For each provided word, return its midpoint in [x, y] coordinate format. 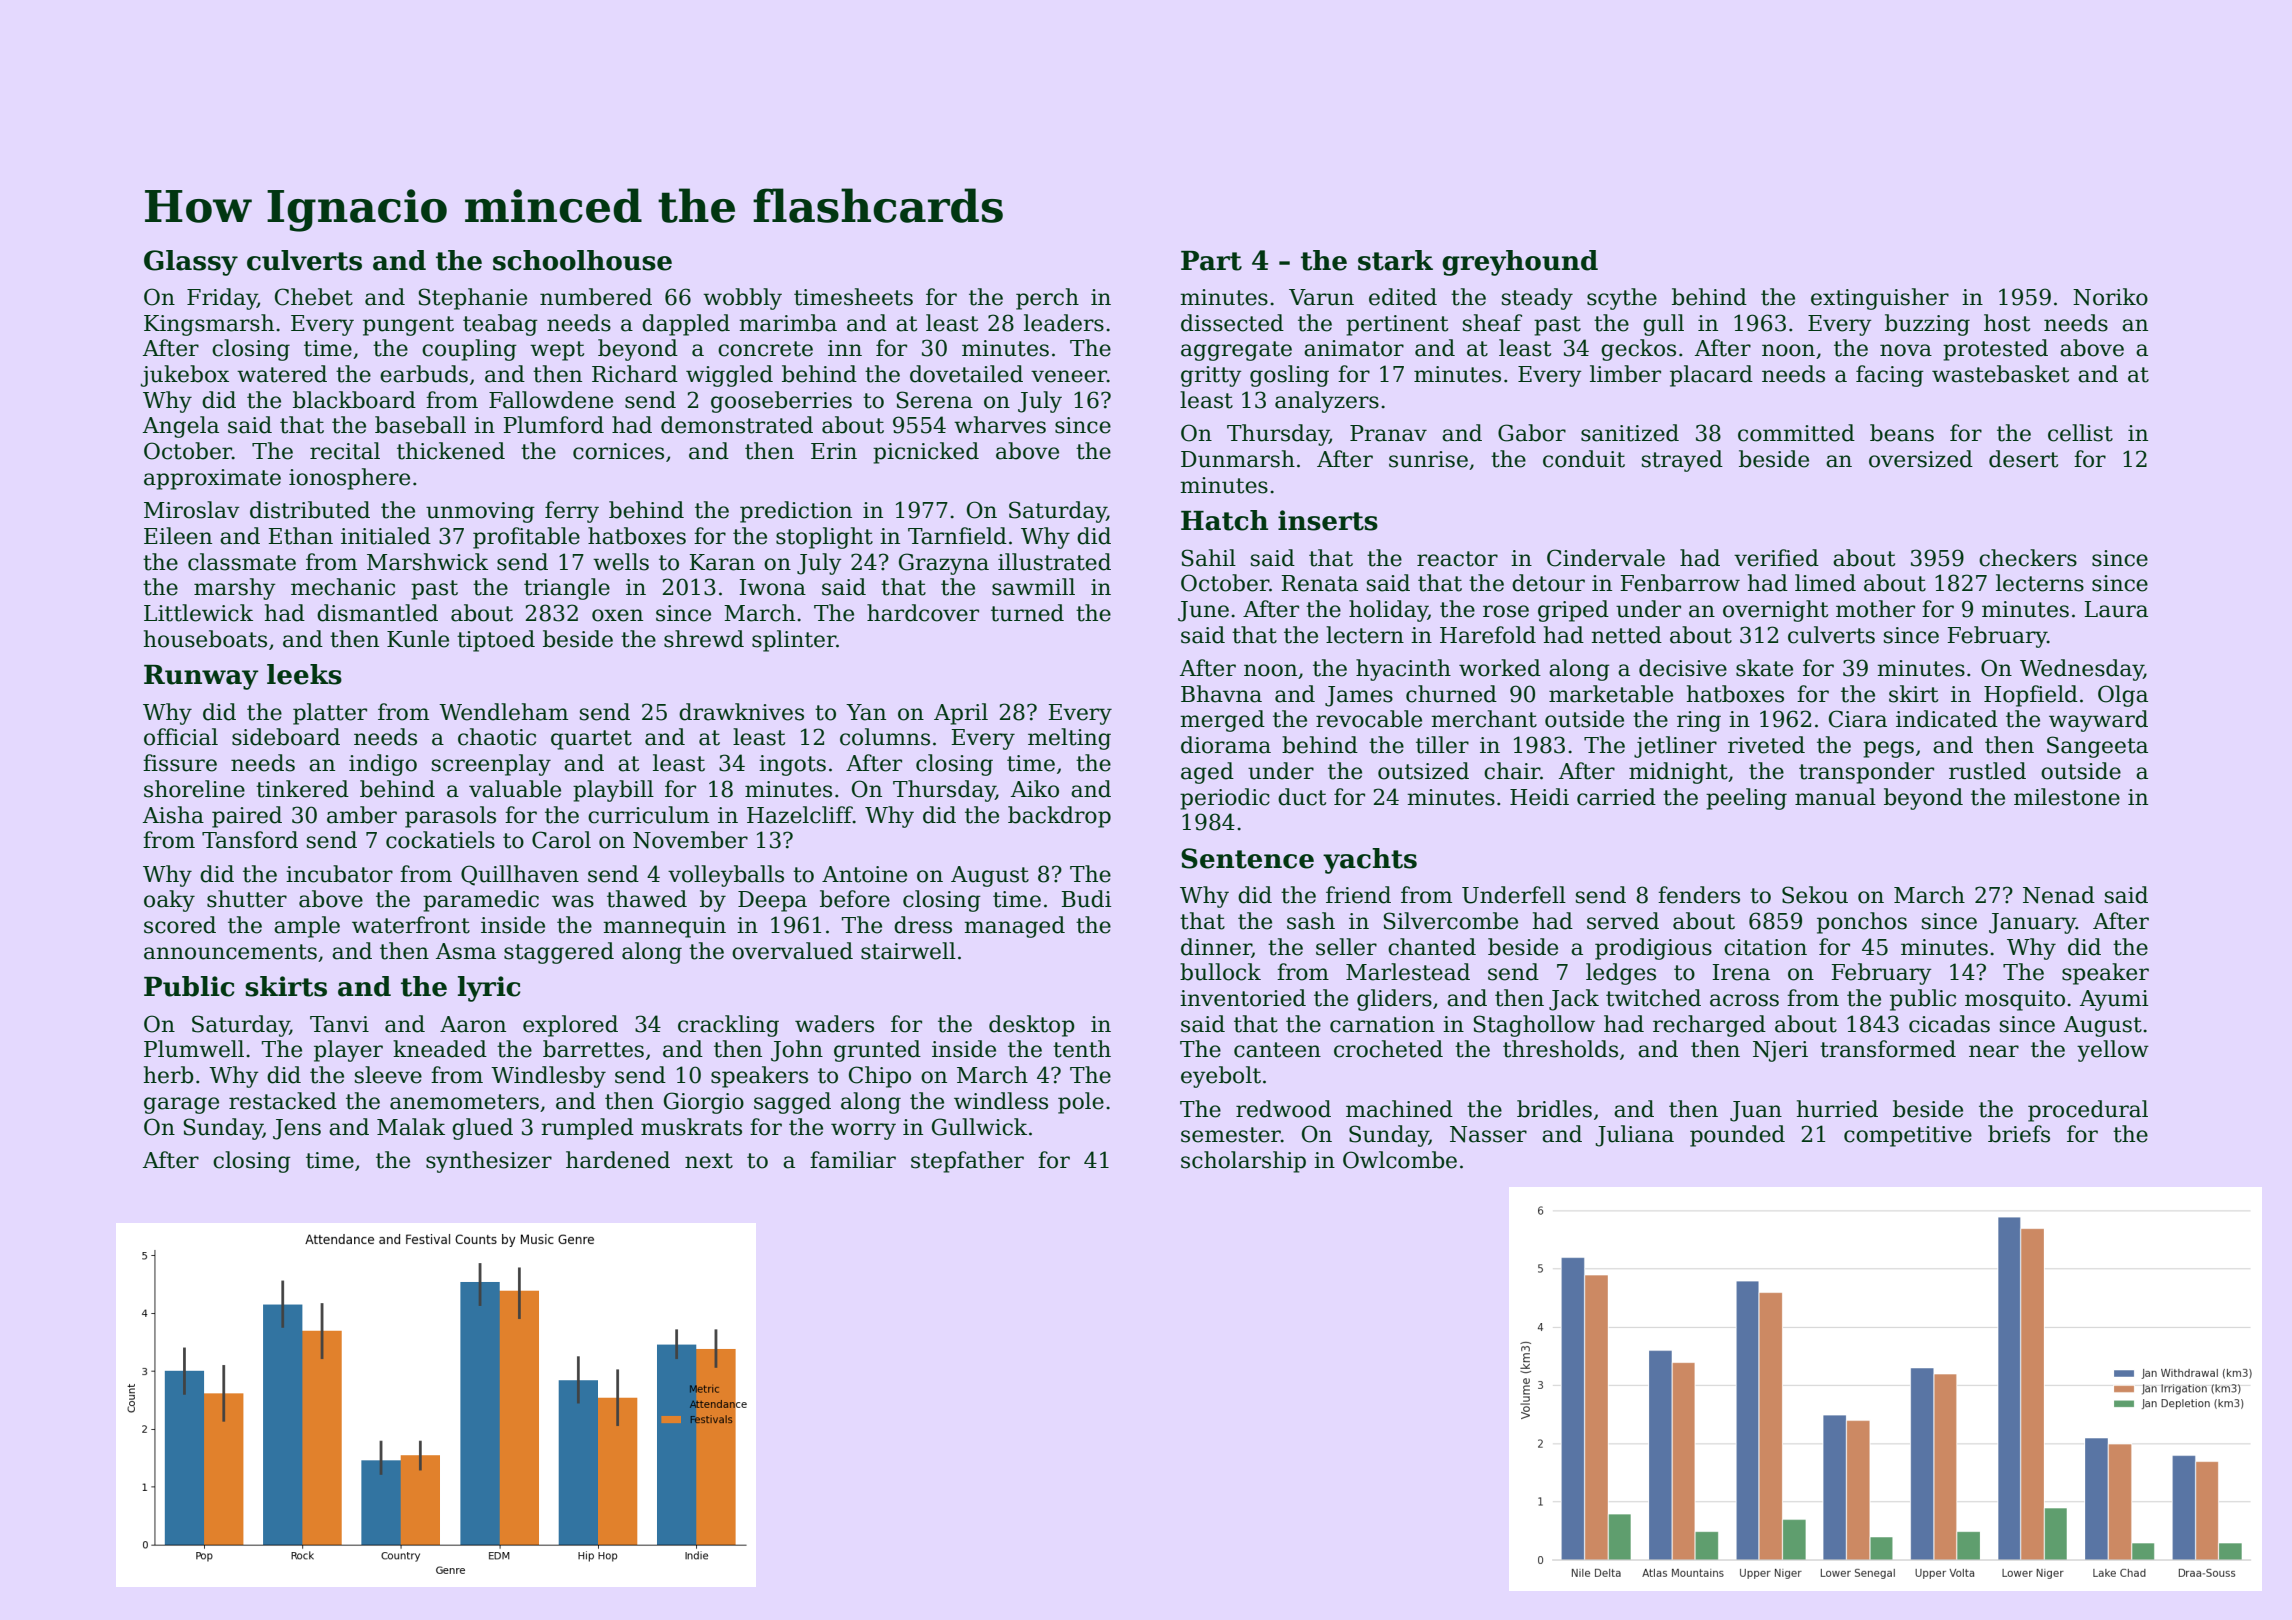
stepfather [967, 1162]
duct [1302, 797]
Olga [2123, 696]
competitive [1908, 1136]
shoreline [194, 789]
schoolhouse [582, 260]
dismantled [377, 613]
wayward [2098, 721]
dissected [1232, 323]
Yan [866, 712]
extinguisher [1880, 299]
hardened [618, 1160]
